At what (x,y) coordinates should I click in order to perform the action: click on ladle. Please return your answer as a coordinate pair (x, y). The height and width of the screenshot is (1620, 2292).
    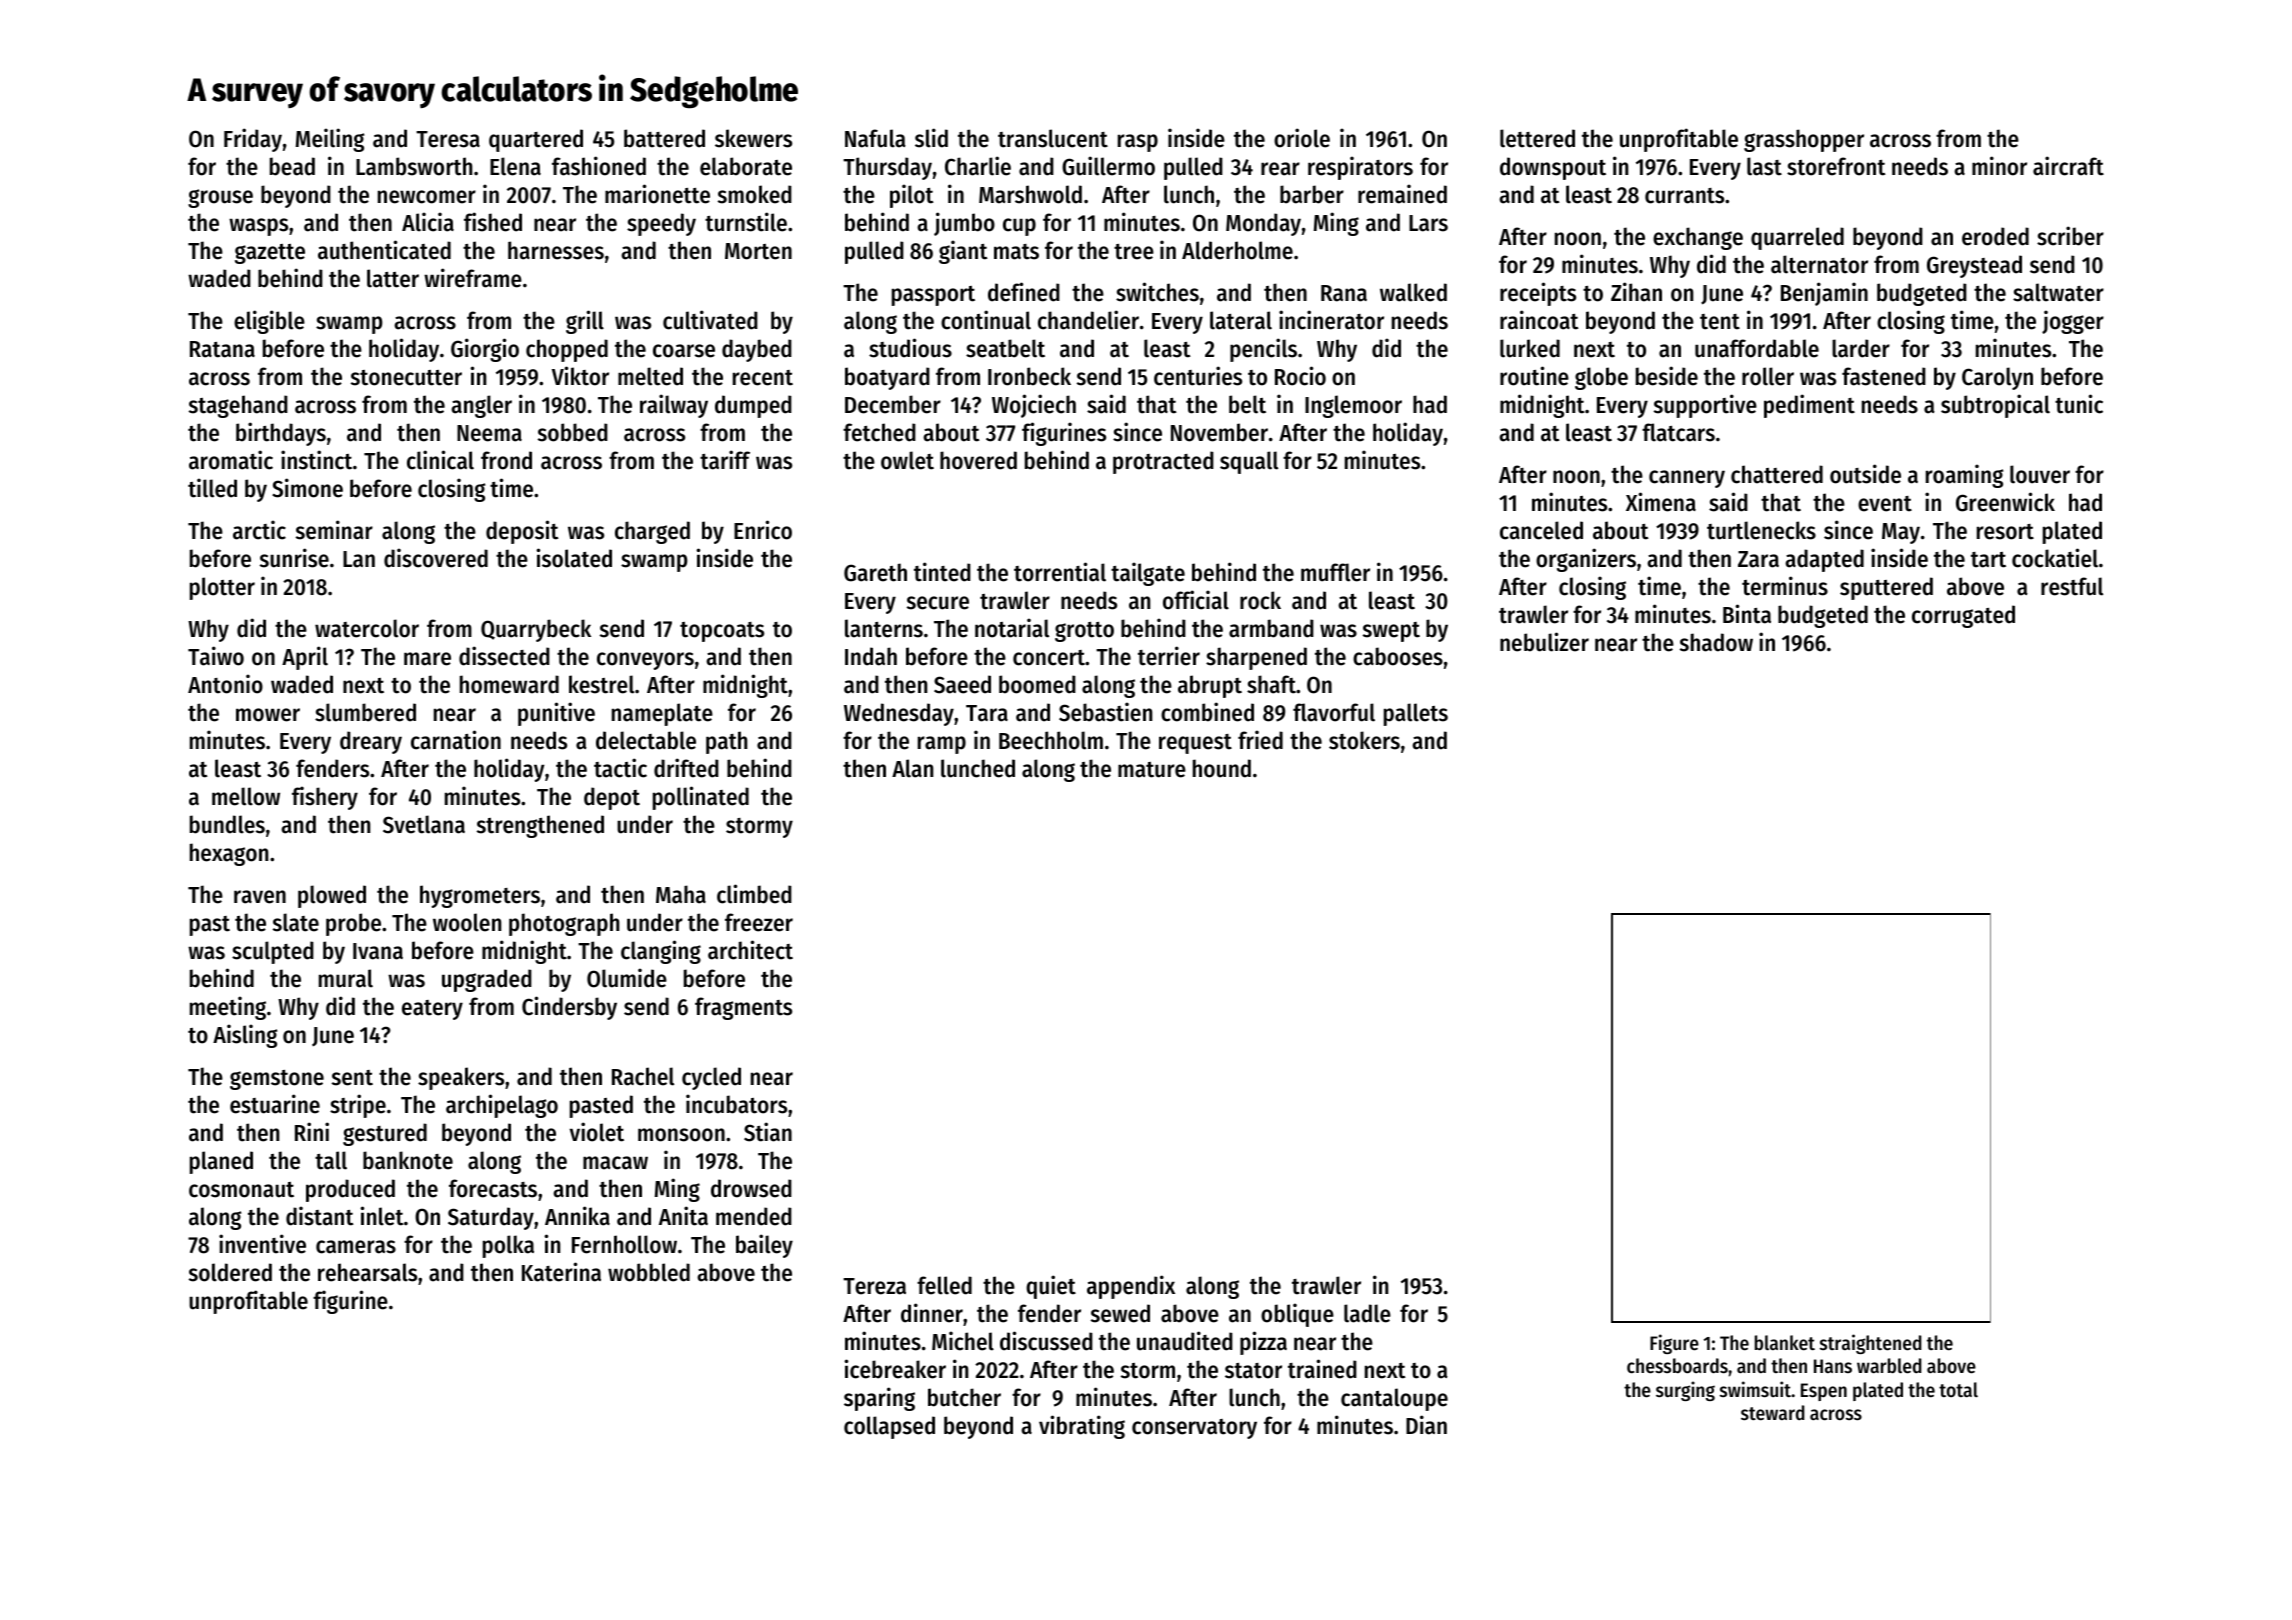
    Looking at the image, I should click on (1367, 1313).
